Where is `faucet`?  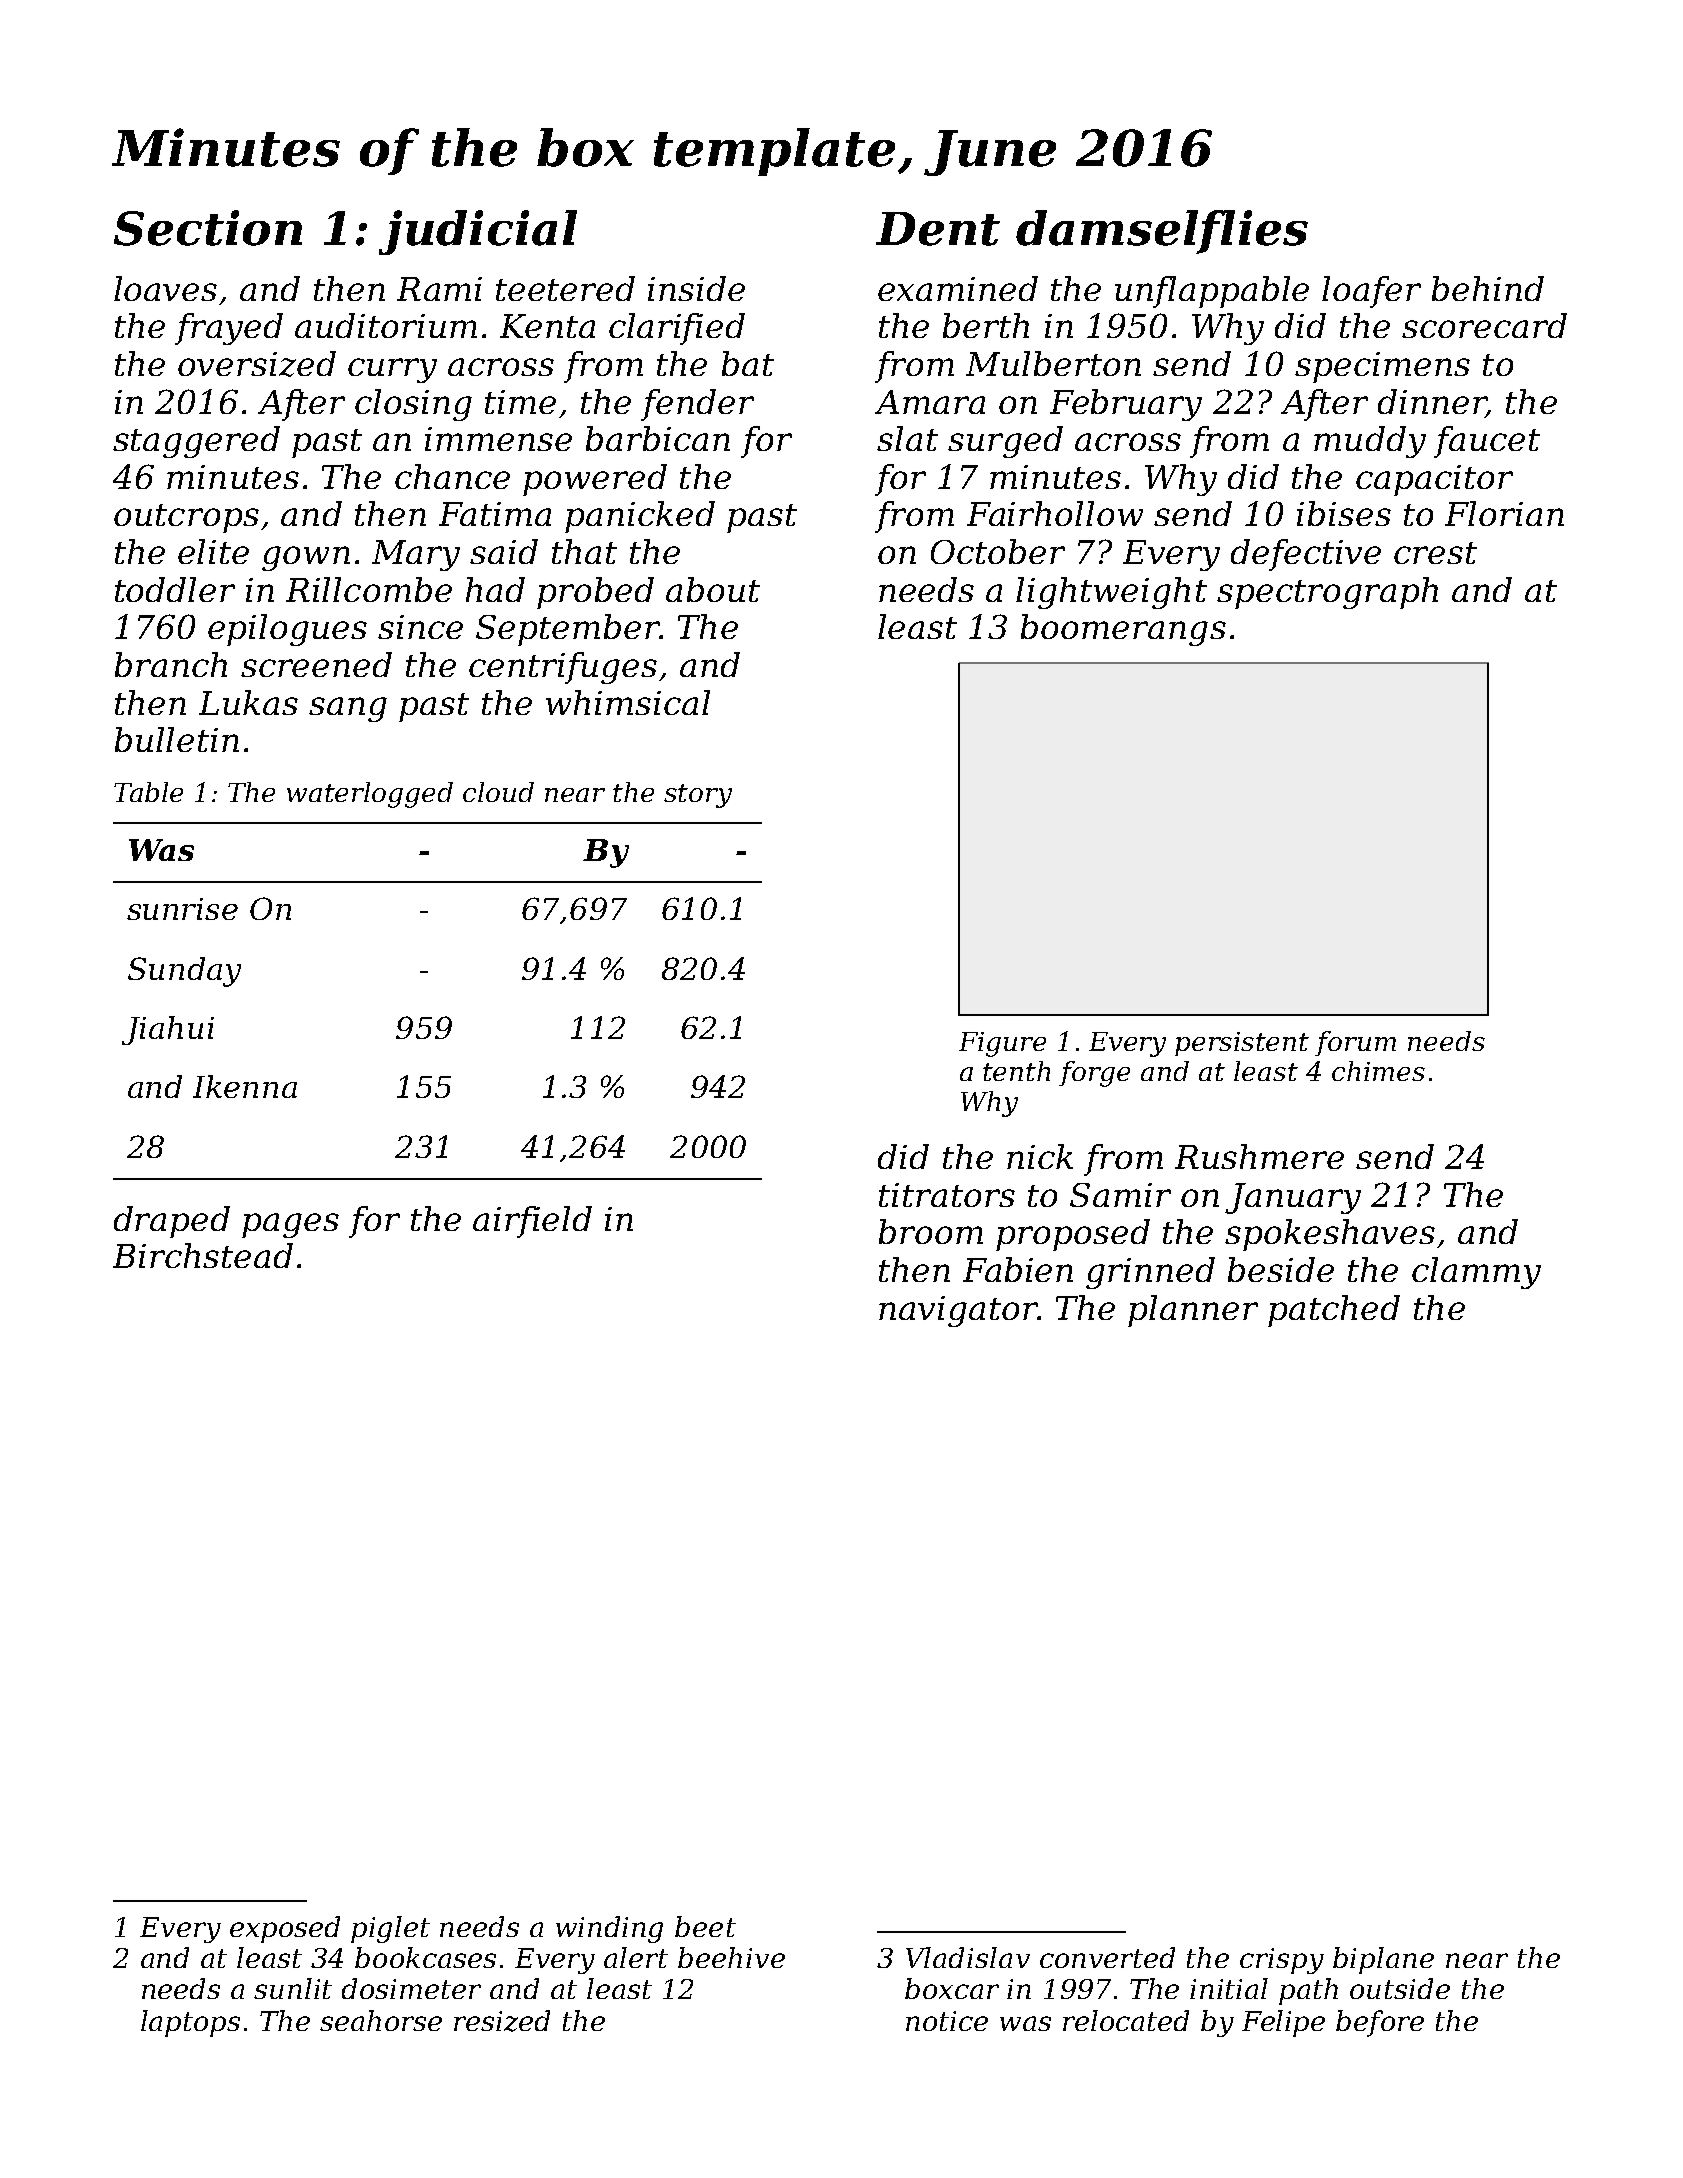 faucet is located at coordinates (1487, 442).
